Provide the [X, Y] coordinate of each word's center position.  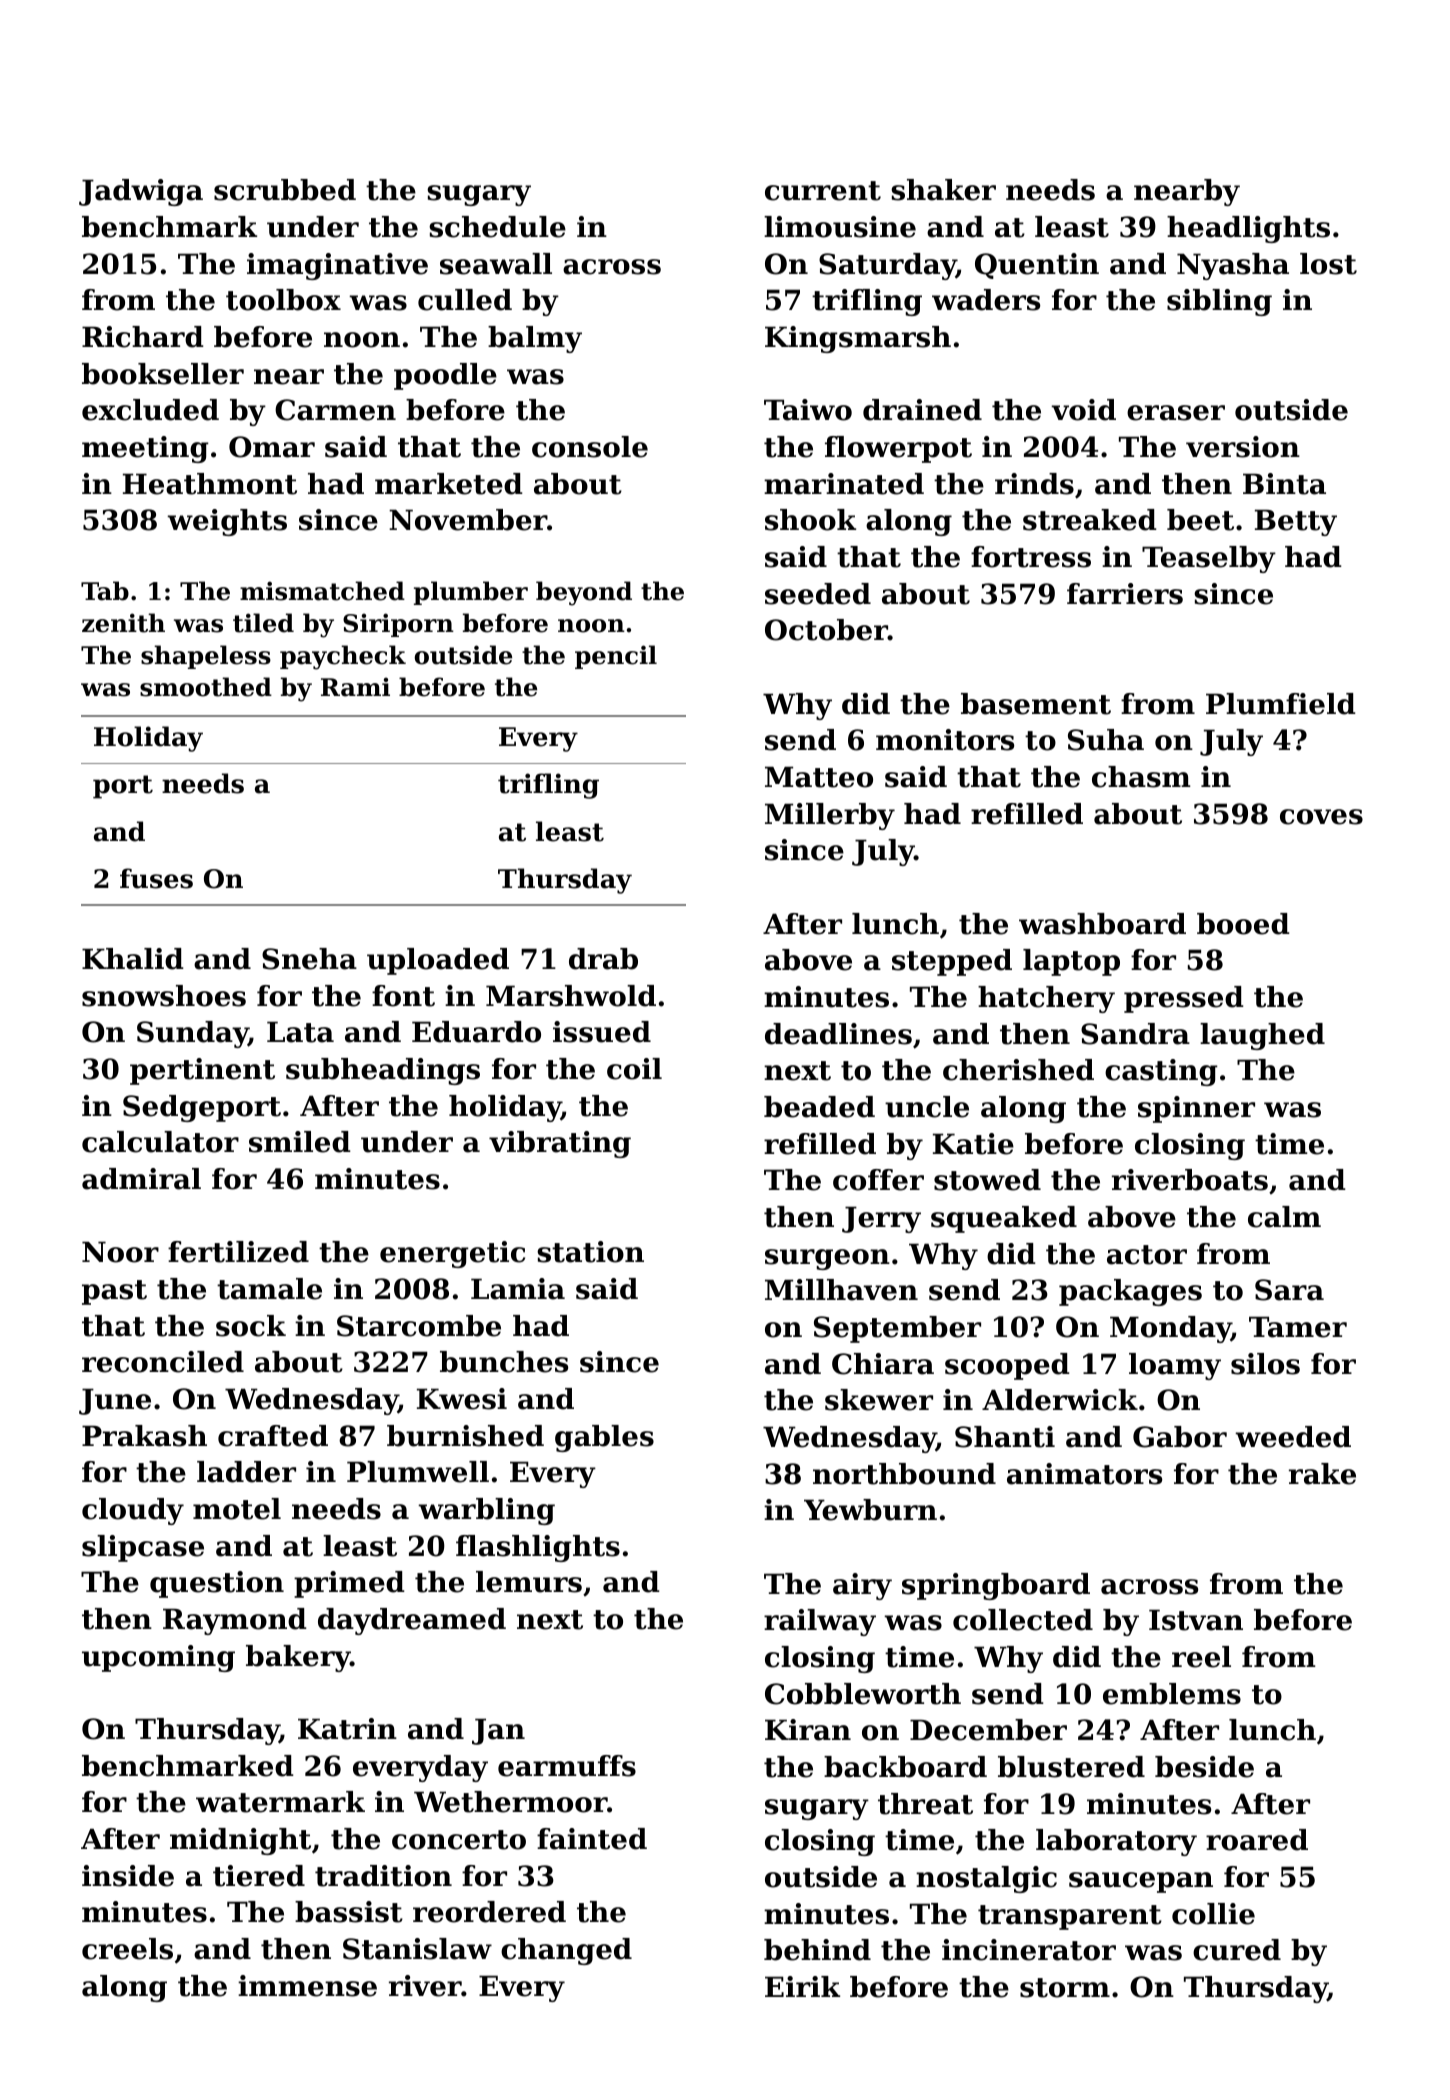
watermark [280, 1802]
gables [604, 1438]
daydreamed [412, 1621]
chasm [1141, 777]
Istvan [1196, 1620]
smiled [300, 1142]
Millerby [830, 816]
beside [1204, 1767]
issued [602, 1032]
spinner [1196, 1109]
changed [566, 1951]
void [1083, 410]
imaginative [337, 266]
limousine [840, 227]
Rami [355, 687]
